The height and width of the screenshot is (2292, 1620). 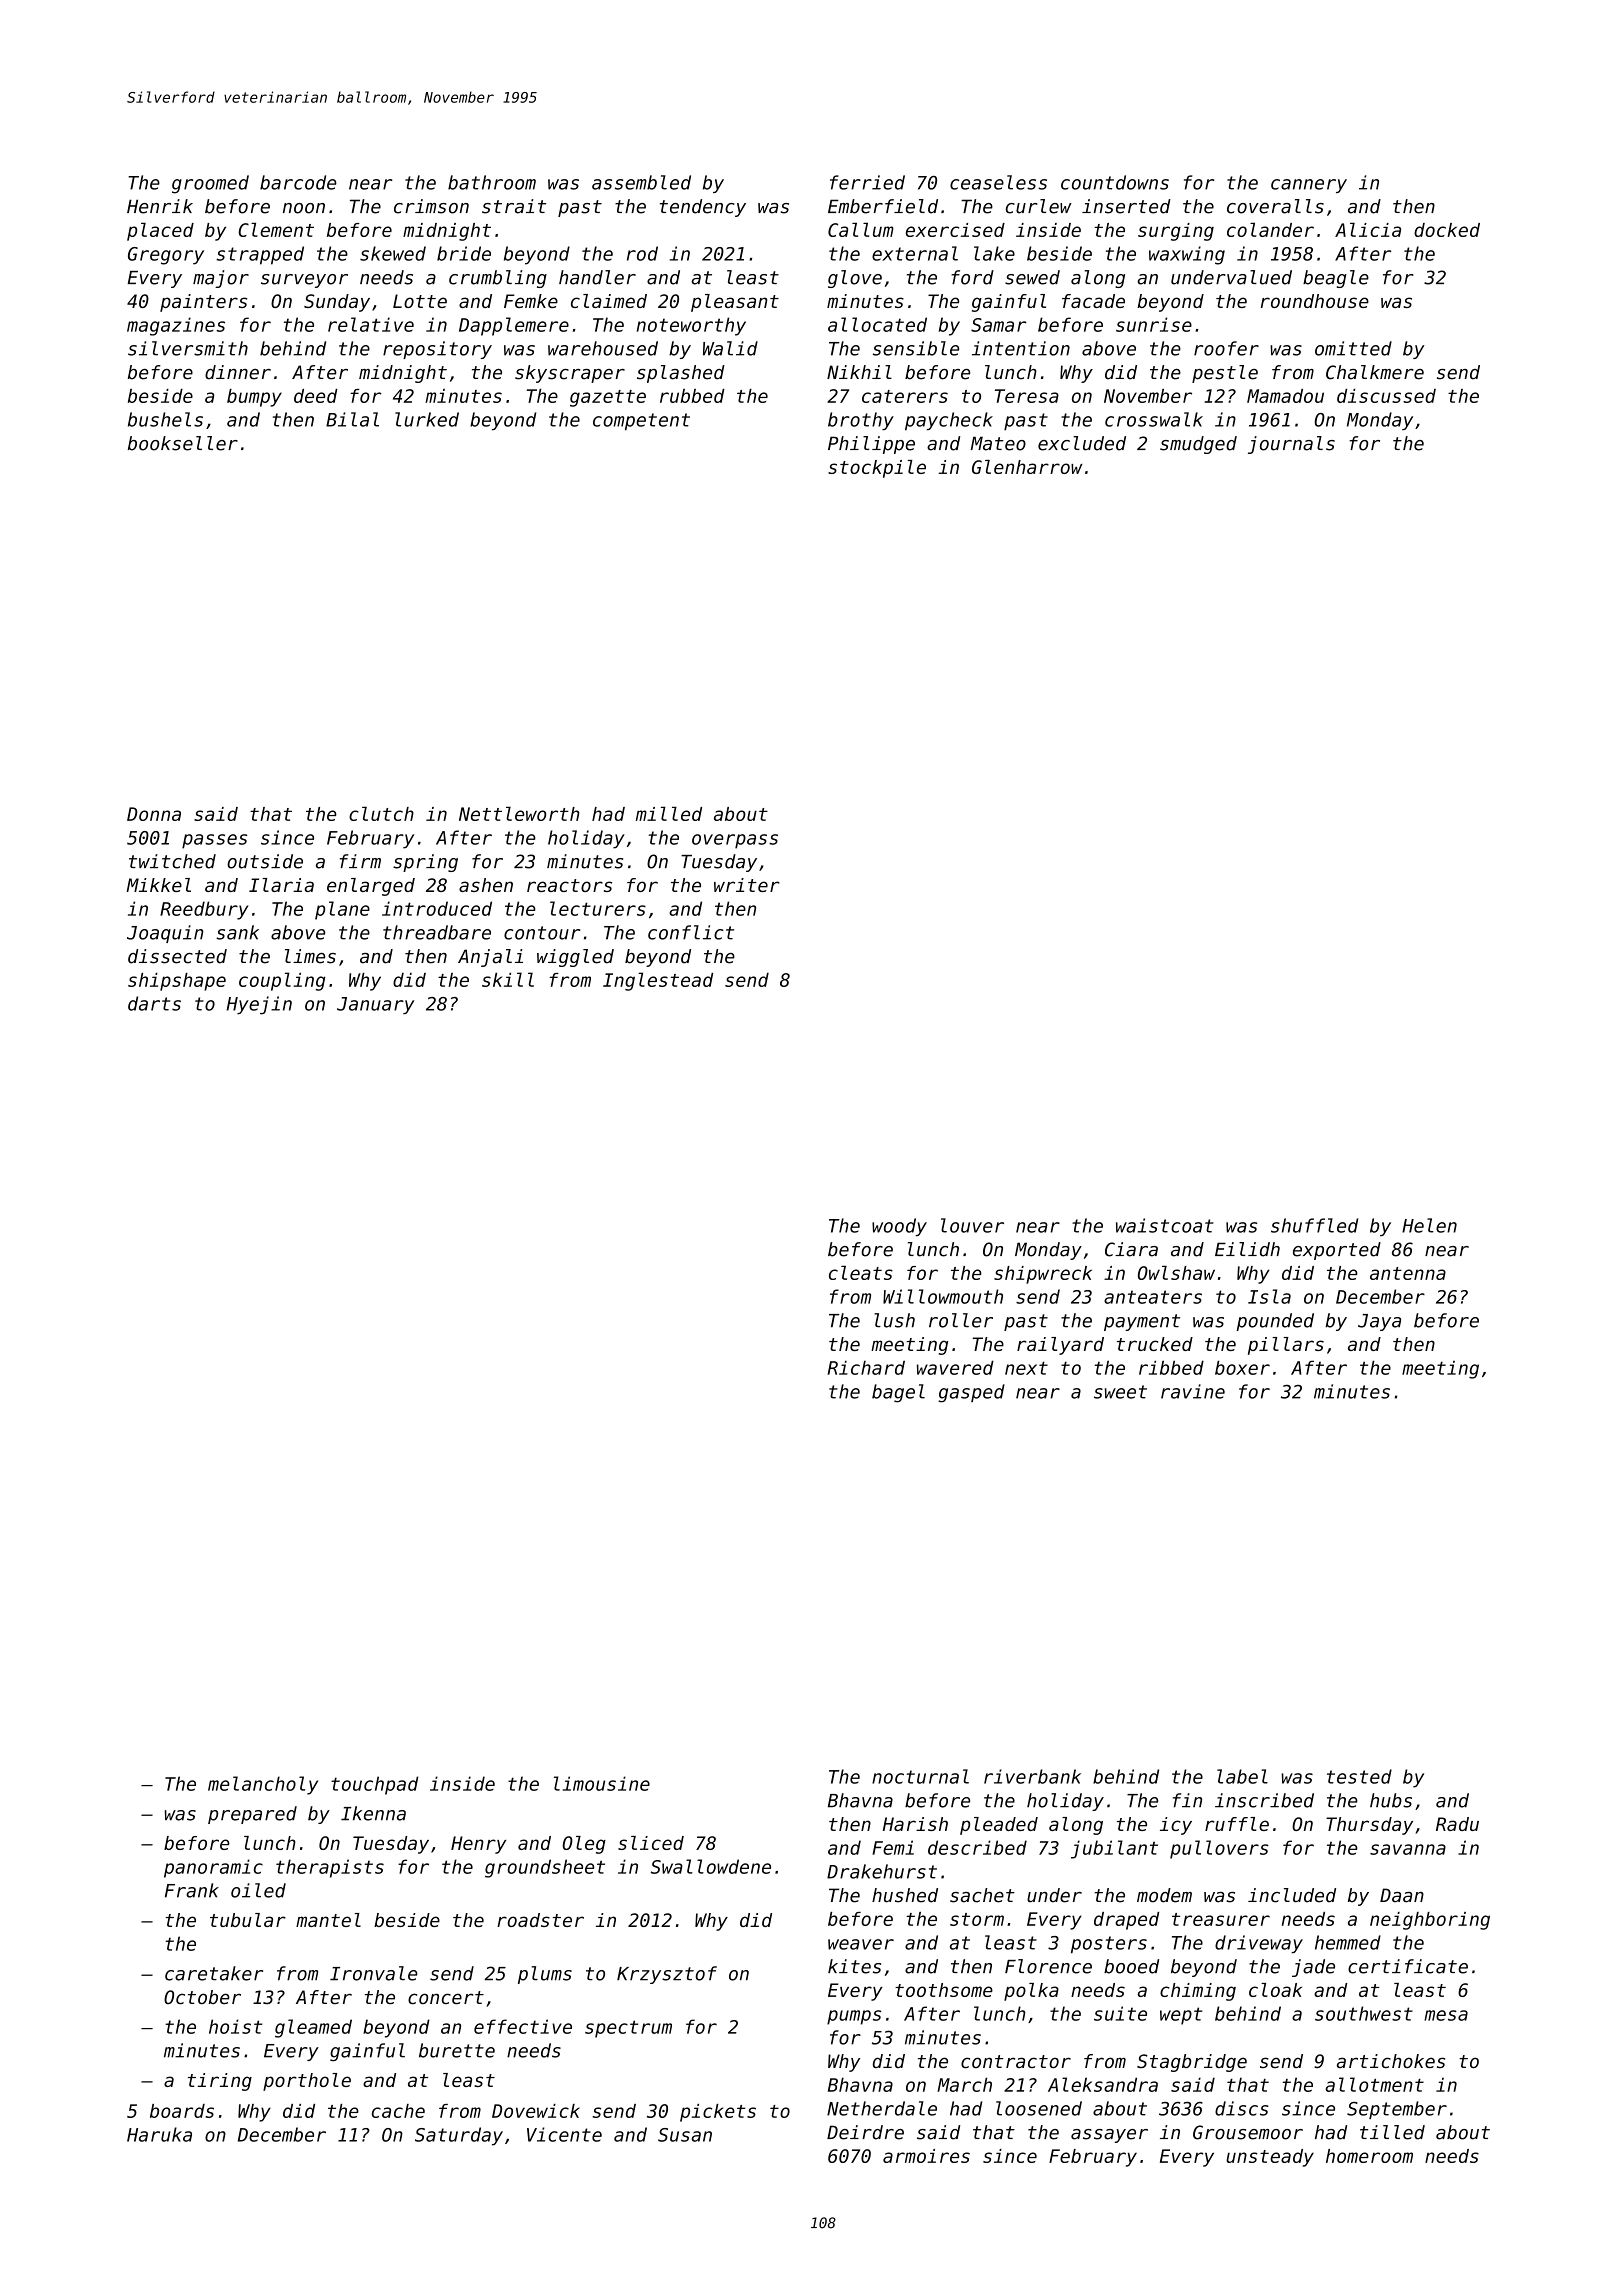 What do you see at coordinates (1408, 1273) in the screenshot?
I see `antenna` at bounding box center [1408, 1273].
